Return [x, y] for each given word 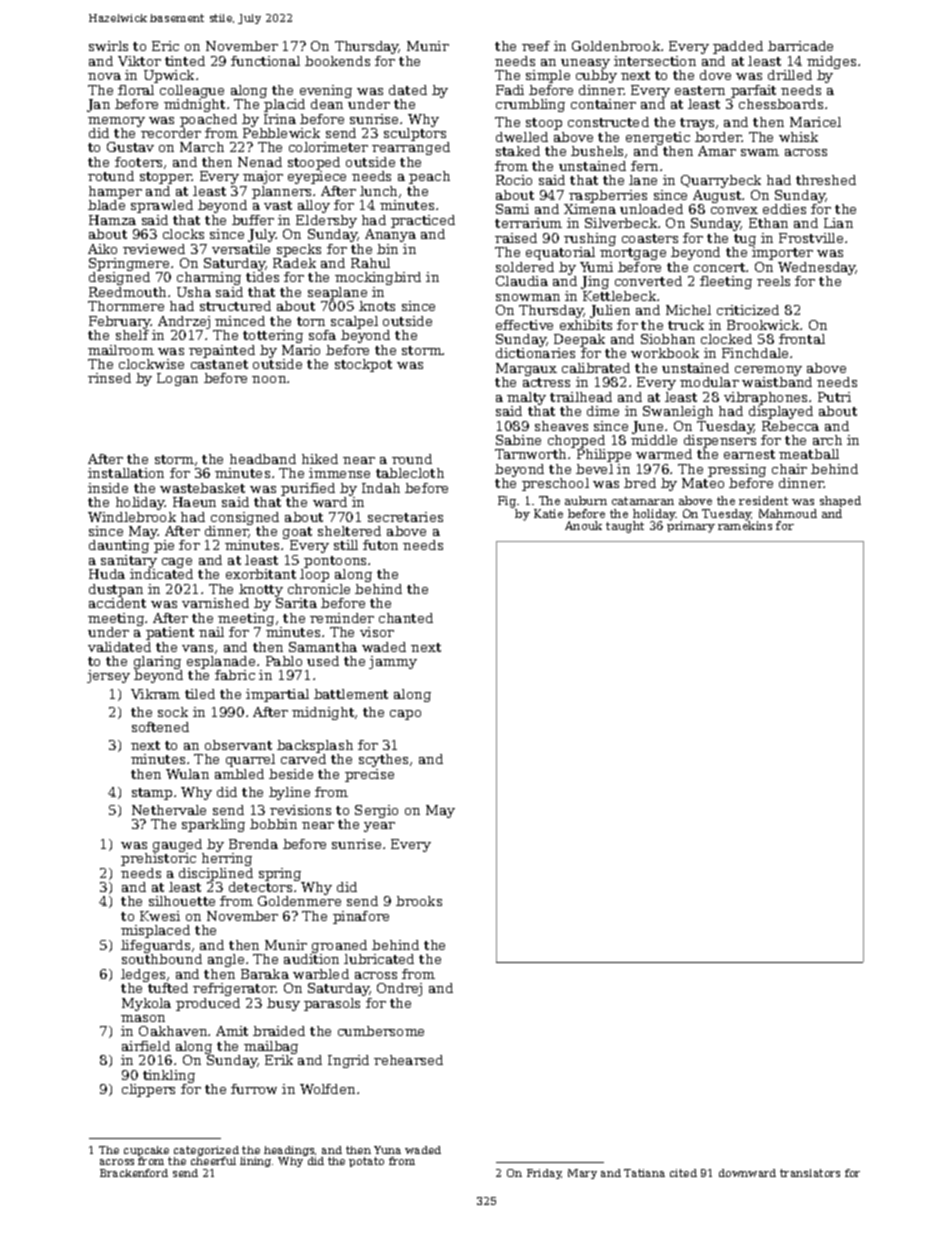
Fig [507, 502]
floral [136, 90]
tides [262, 277]
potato [366, 1162]
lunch [378, 191]
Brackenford [134, 1173]
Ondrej [399, 989]
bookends [337, 61]
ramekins [745, 525]
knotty [261, 590]
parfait [753, 91]
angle [226, 960]
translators [810, 1173]
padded [738, 47]
